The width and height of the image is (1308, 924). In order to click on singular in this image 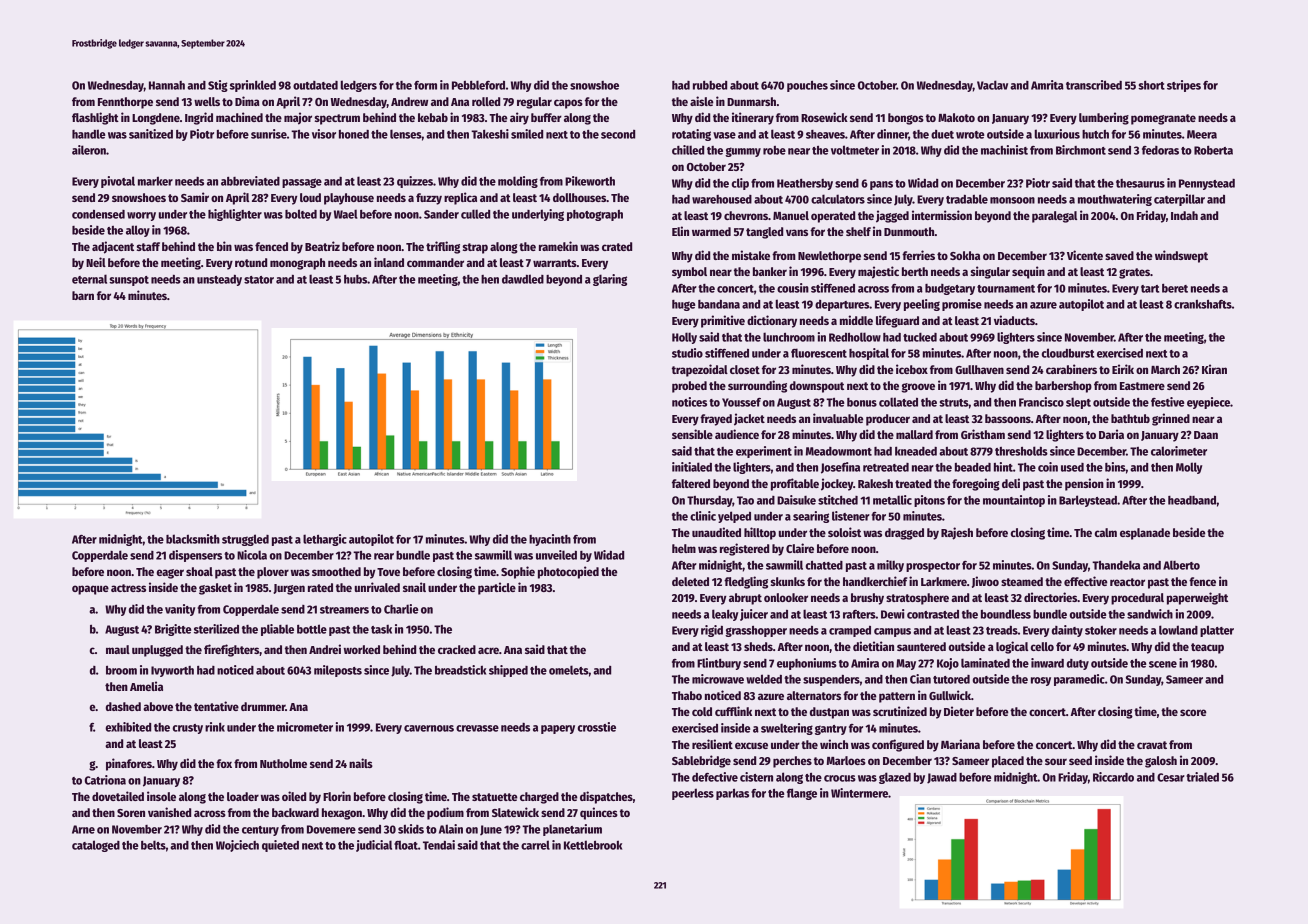, I will do `click(990, 272)`.
